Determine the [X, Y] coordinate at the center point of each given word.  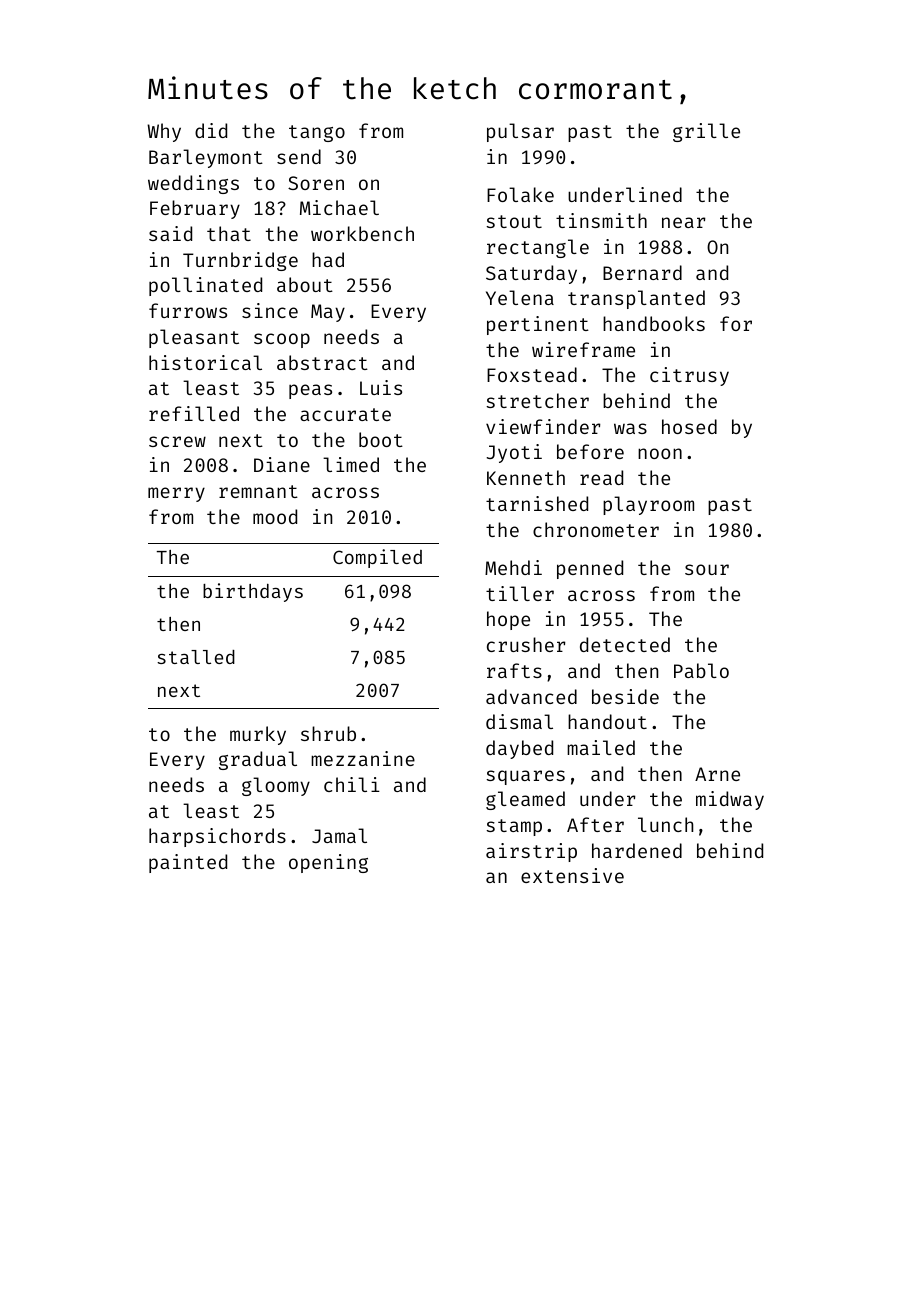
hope [508, 620]
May [328, 313]
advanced [531, 696]
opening [328, 863]
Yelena [520, 297]
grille [706, 132]
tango [317, 133]
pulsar [520, 132]
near [683, 222]
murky [258, 735]
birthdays [253, 592]
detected [625, 644]
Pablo [701, 670]
